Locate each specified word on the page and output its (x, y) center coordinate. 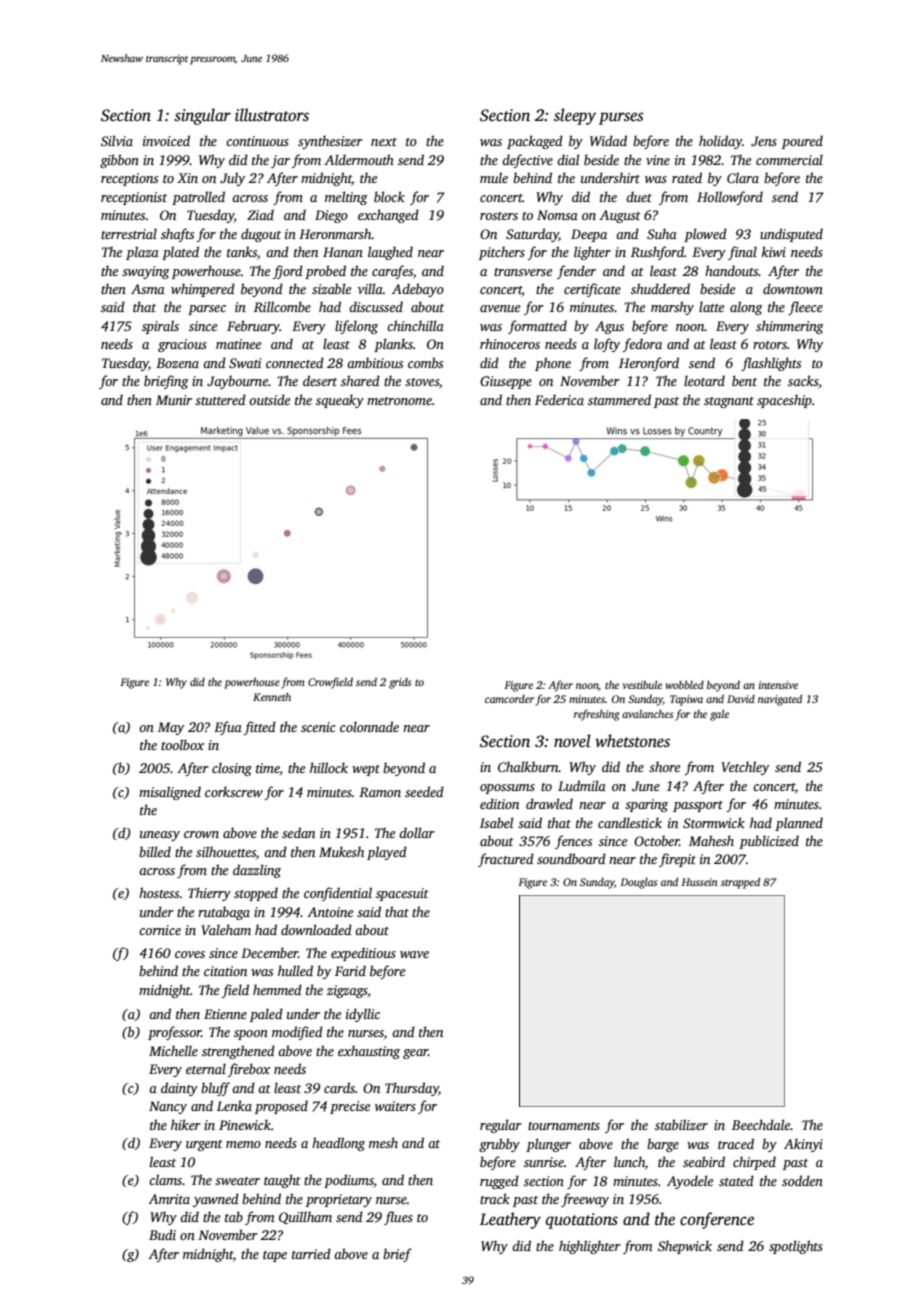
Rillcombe (282, 306)
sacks (803, 382)
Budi (162, 1234)
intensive (778, 685)
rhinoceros (510, 343)
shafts (177, 235)
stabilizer (681, 1124)
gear (415, 1054)
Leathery (510, 1220)
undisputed (791, 235)
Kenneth (272, 697)
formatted (537, 327)
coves (190, 954)
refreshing (597, 715)
